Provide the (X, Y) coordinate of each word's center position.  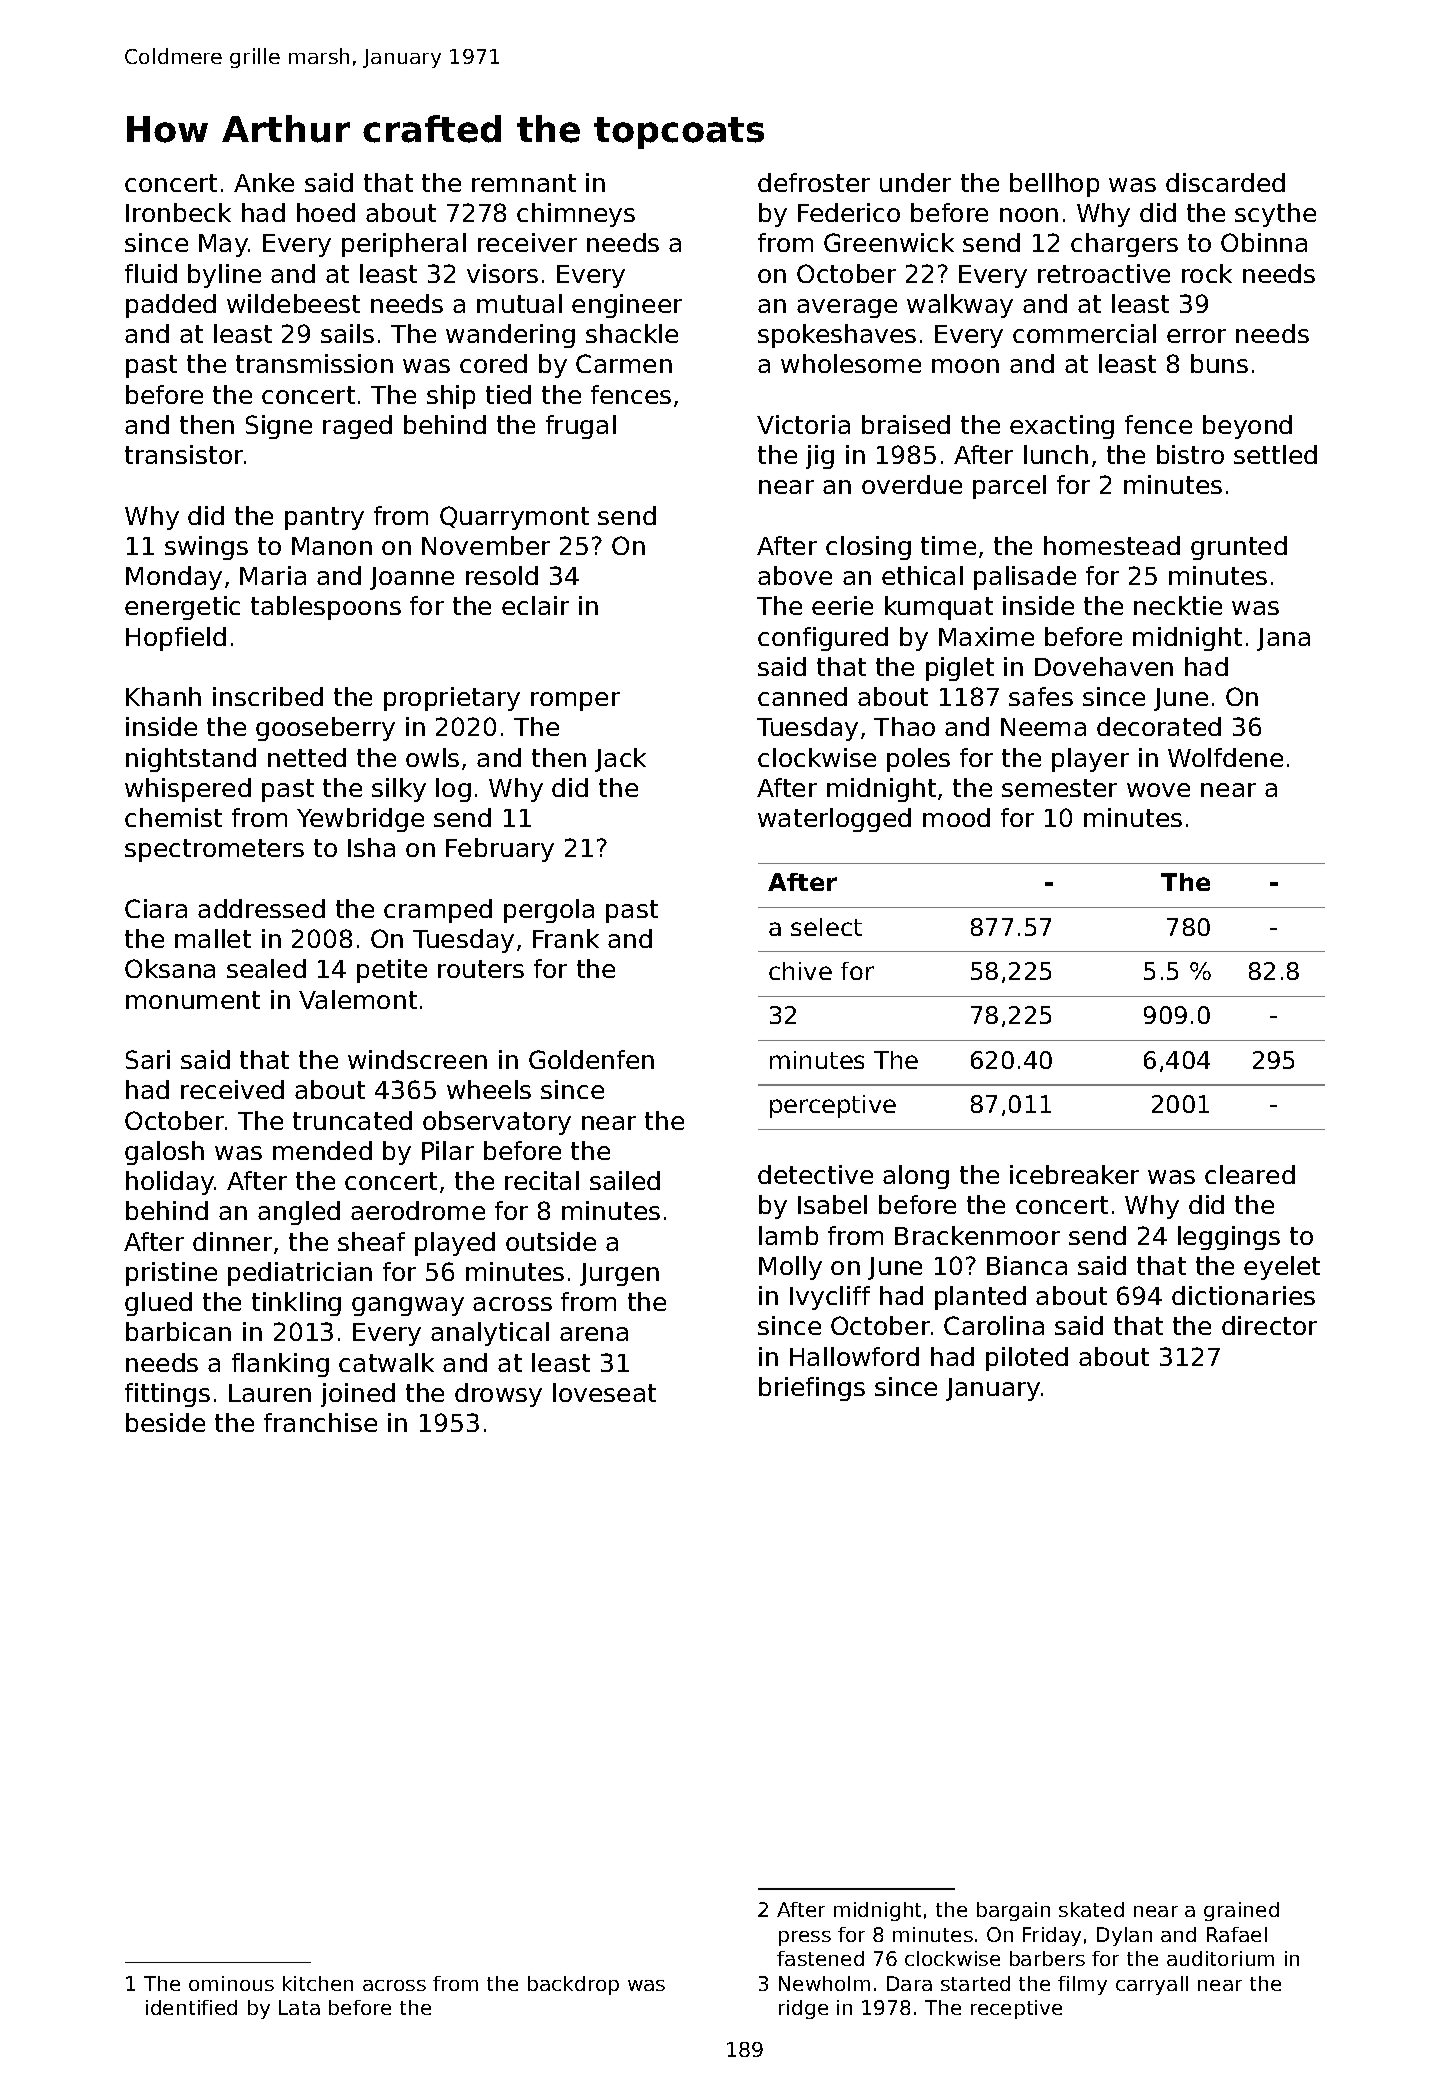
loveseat (604, 1392)
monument (193, 1000)
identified (191, 2007)
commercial (1084, 333)
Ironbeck (178, 212)
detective (815, 1174)
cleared (1250, 1174)
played (455, 1244)
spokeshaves (837, 336)
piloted (1027, 1359)
